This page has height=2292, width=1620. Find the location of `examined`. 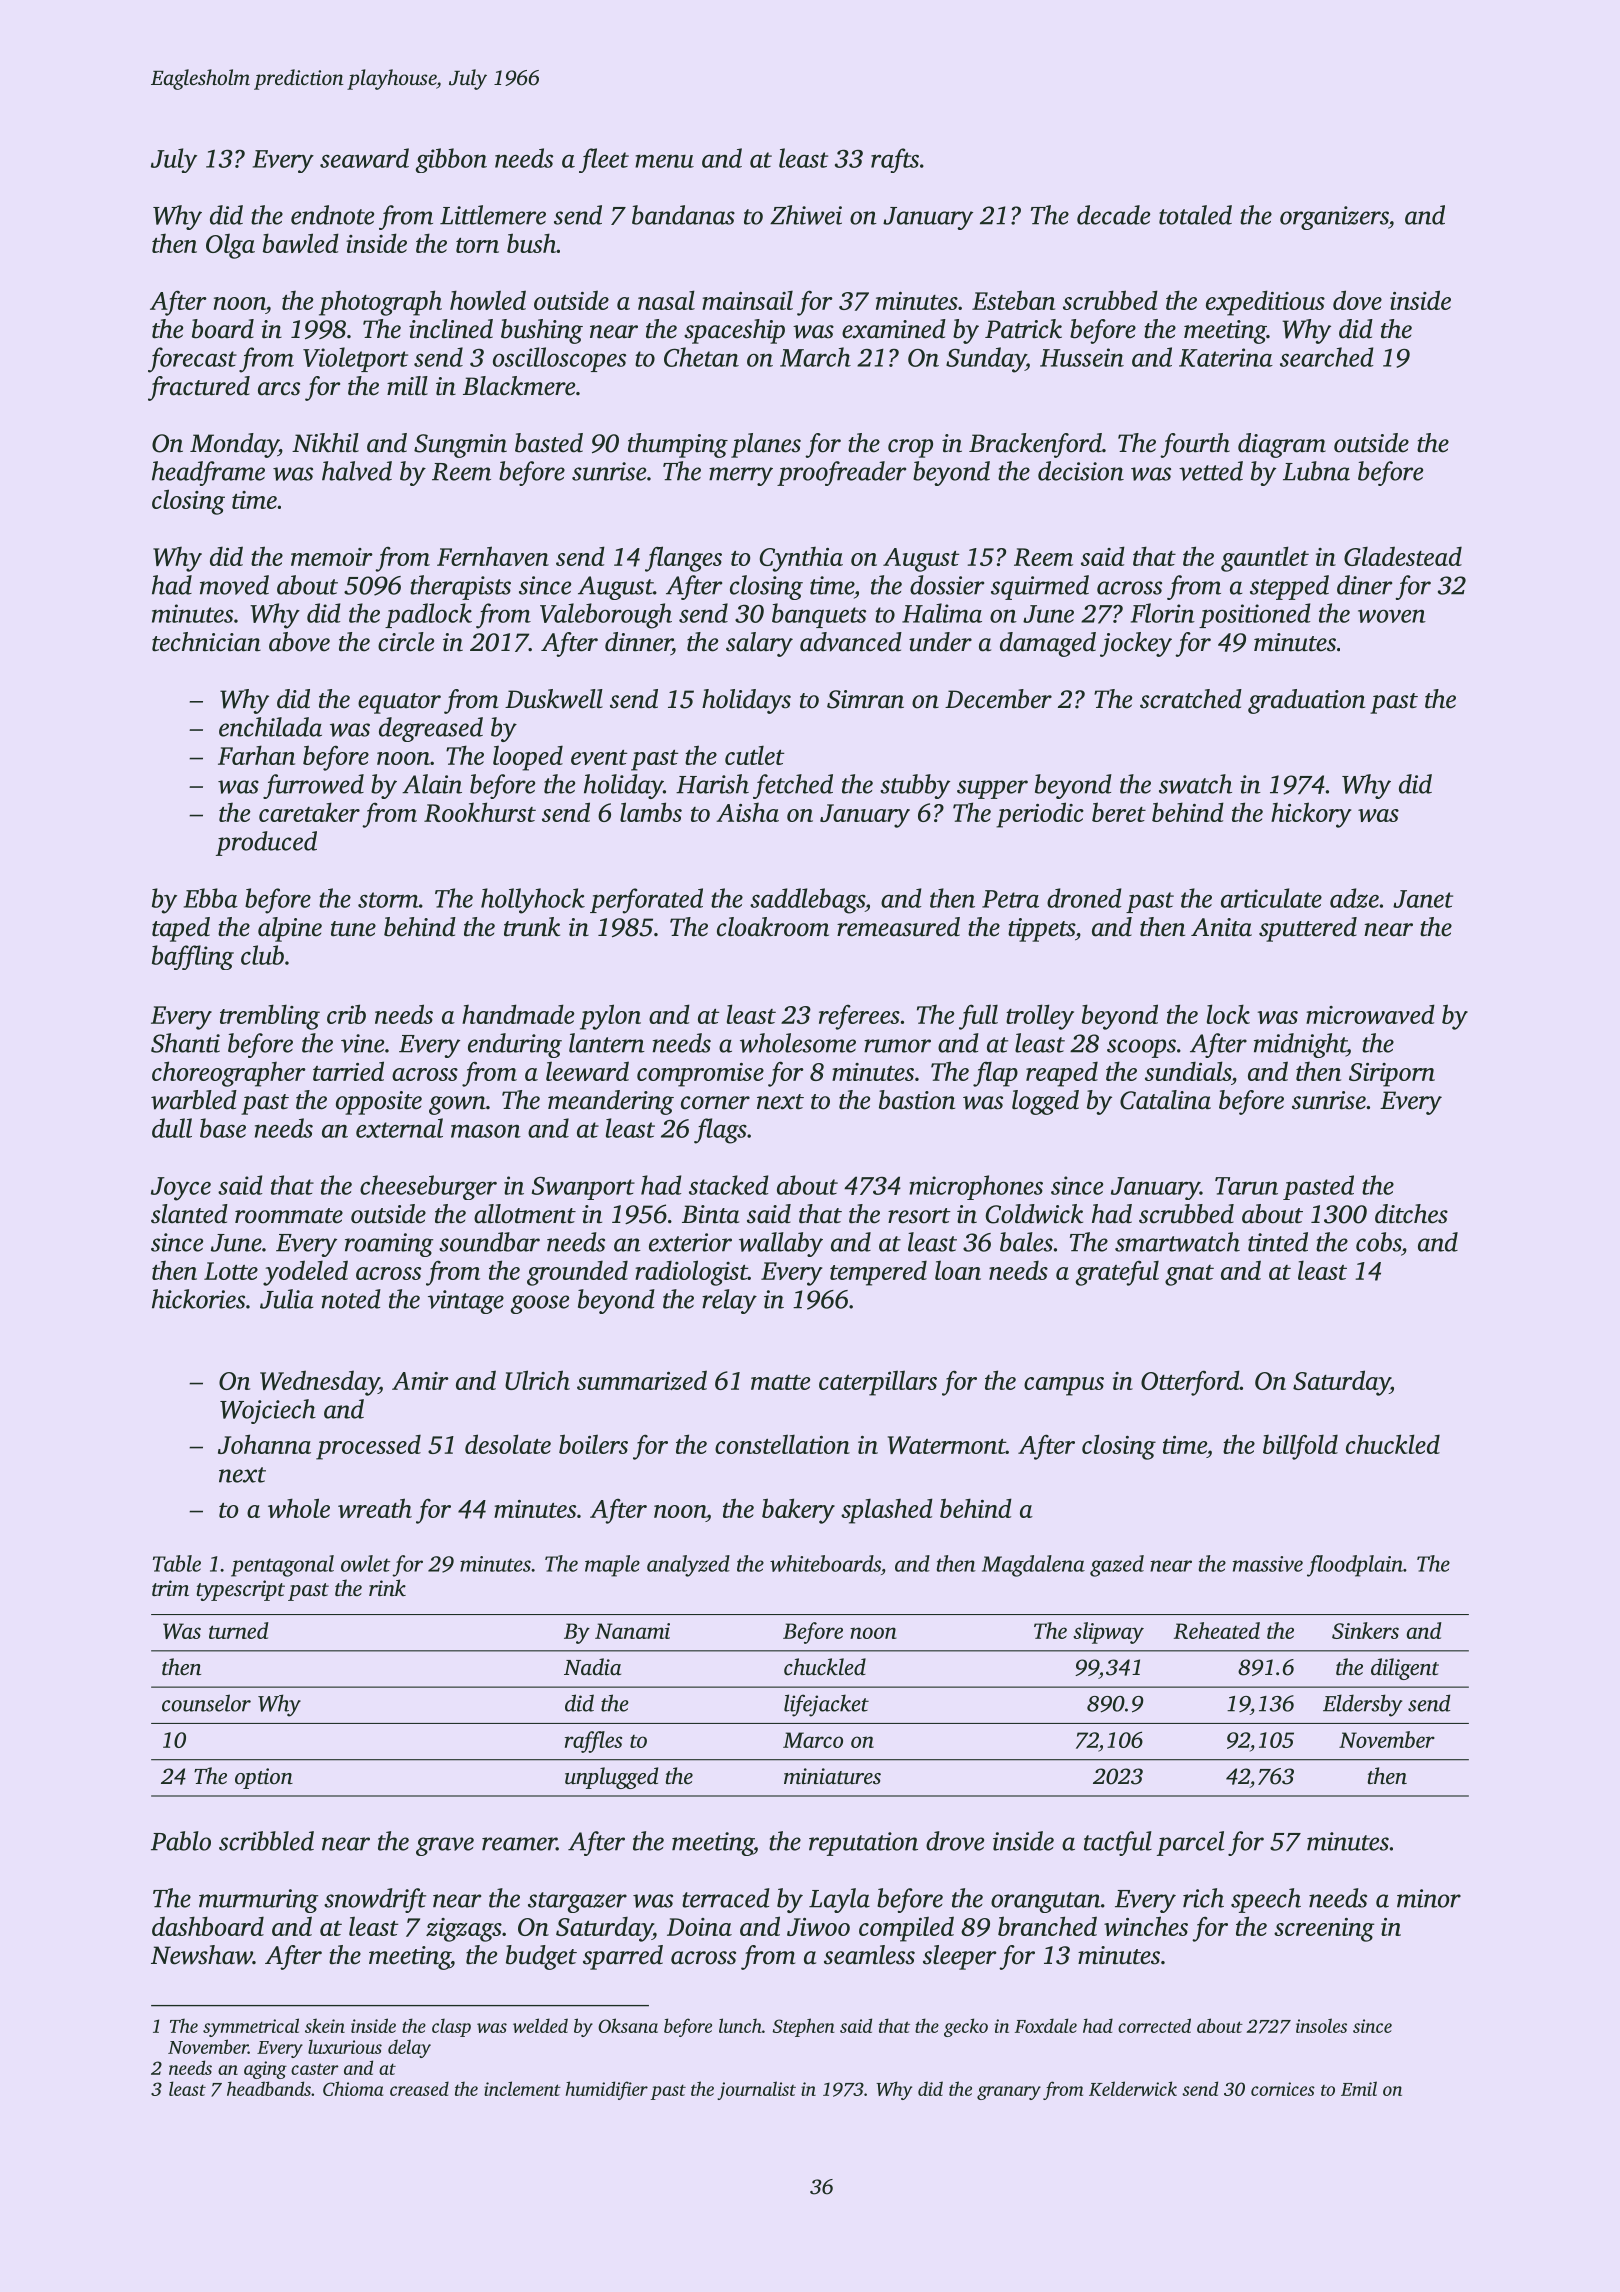

examined is located at coordinates (894, 329).
